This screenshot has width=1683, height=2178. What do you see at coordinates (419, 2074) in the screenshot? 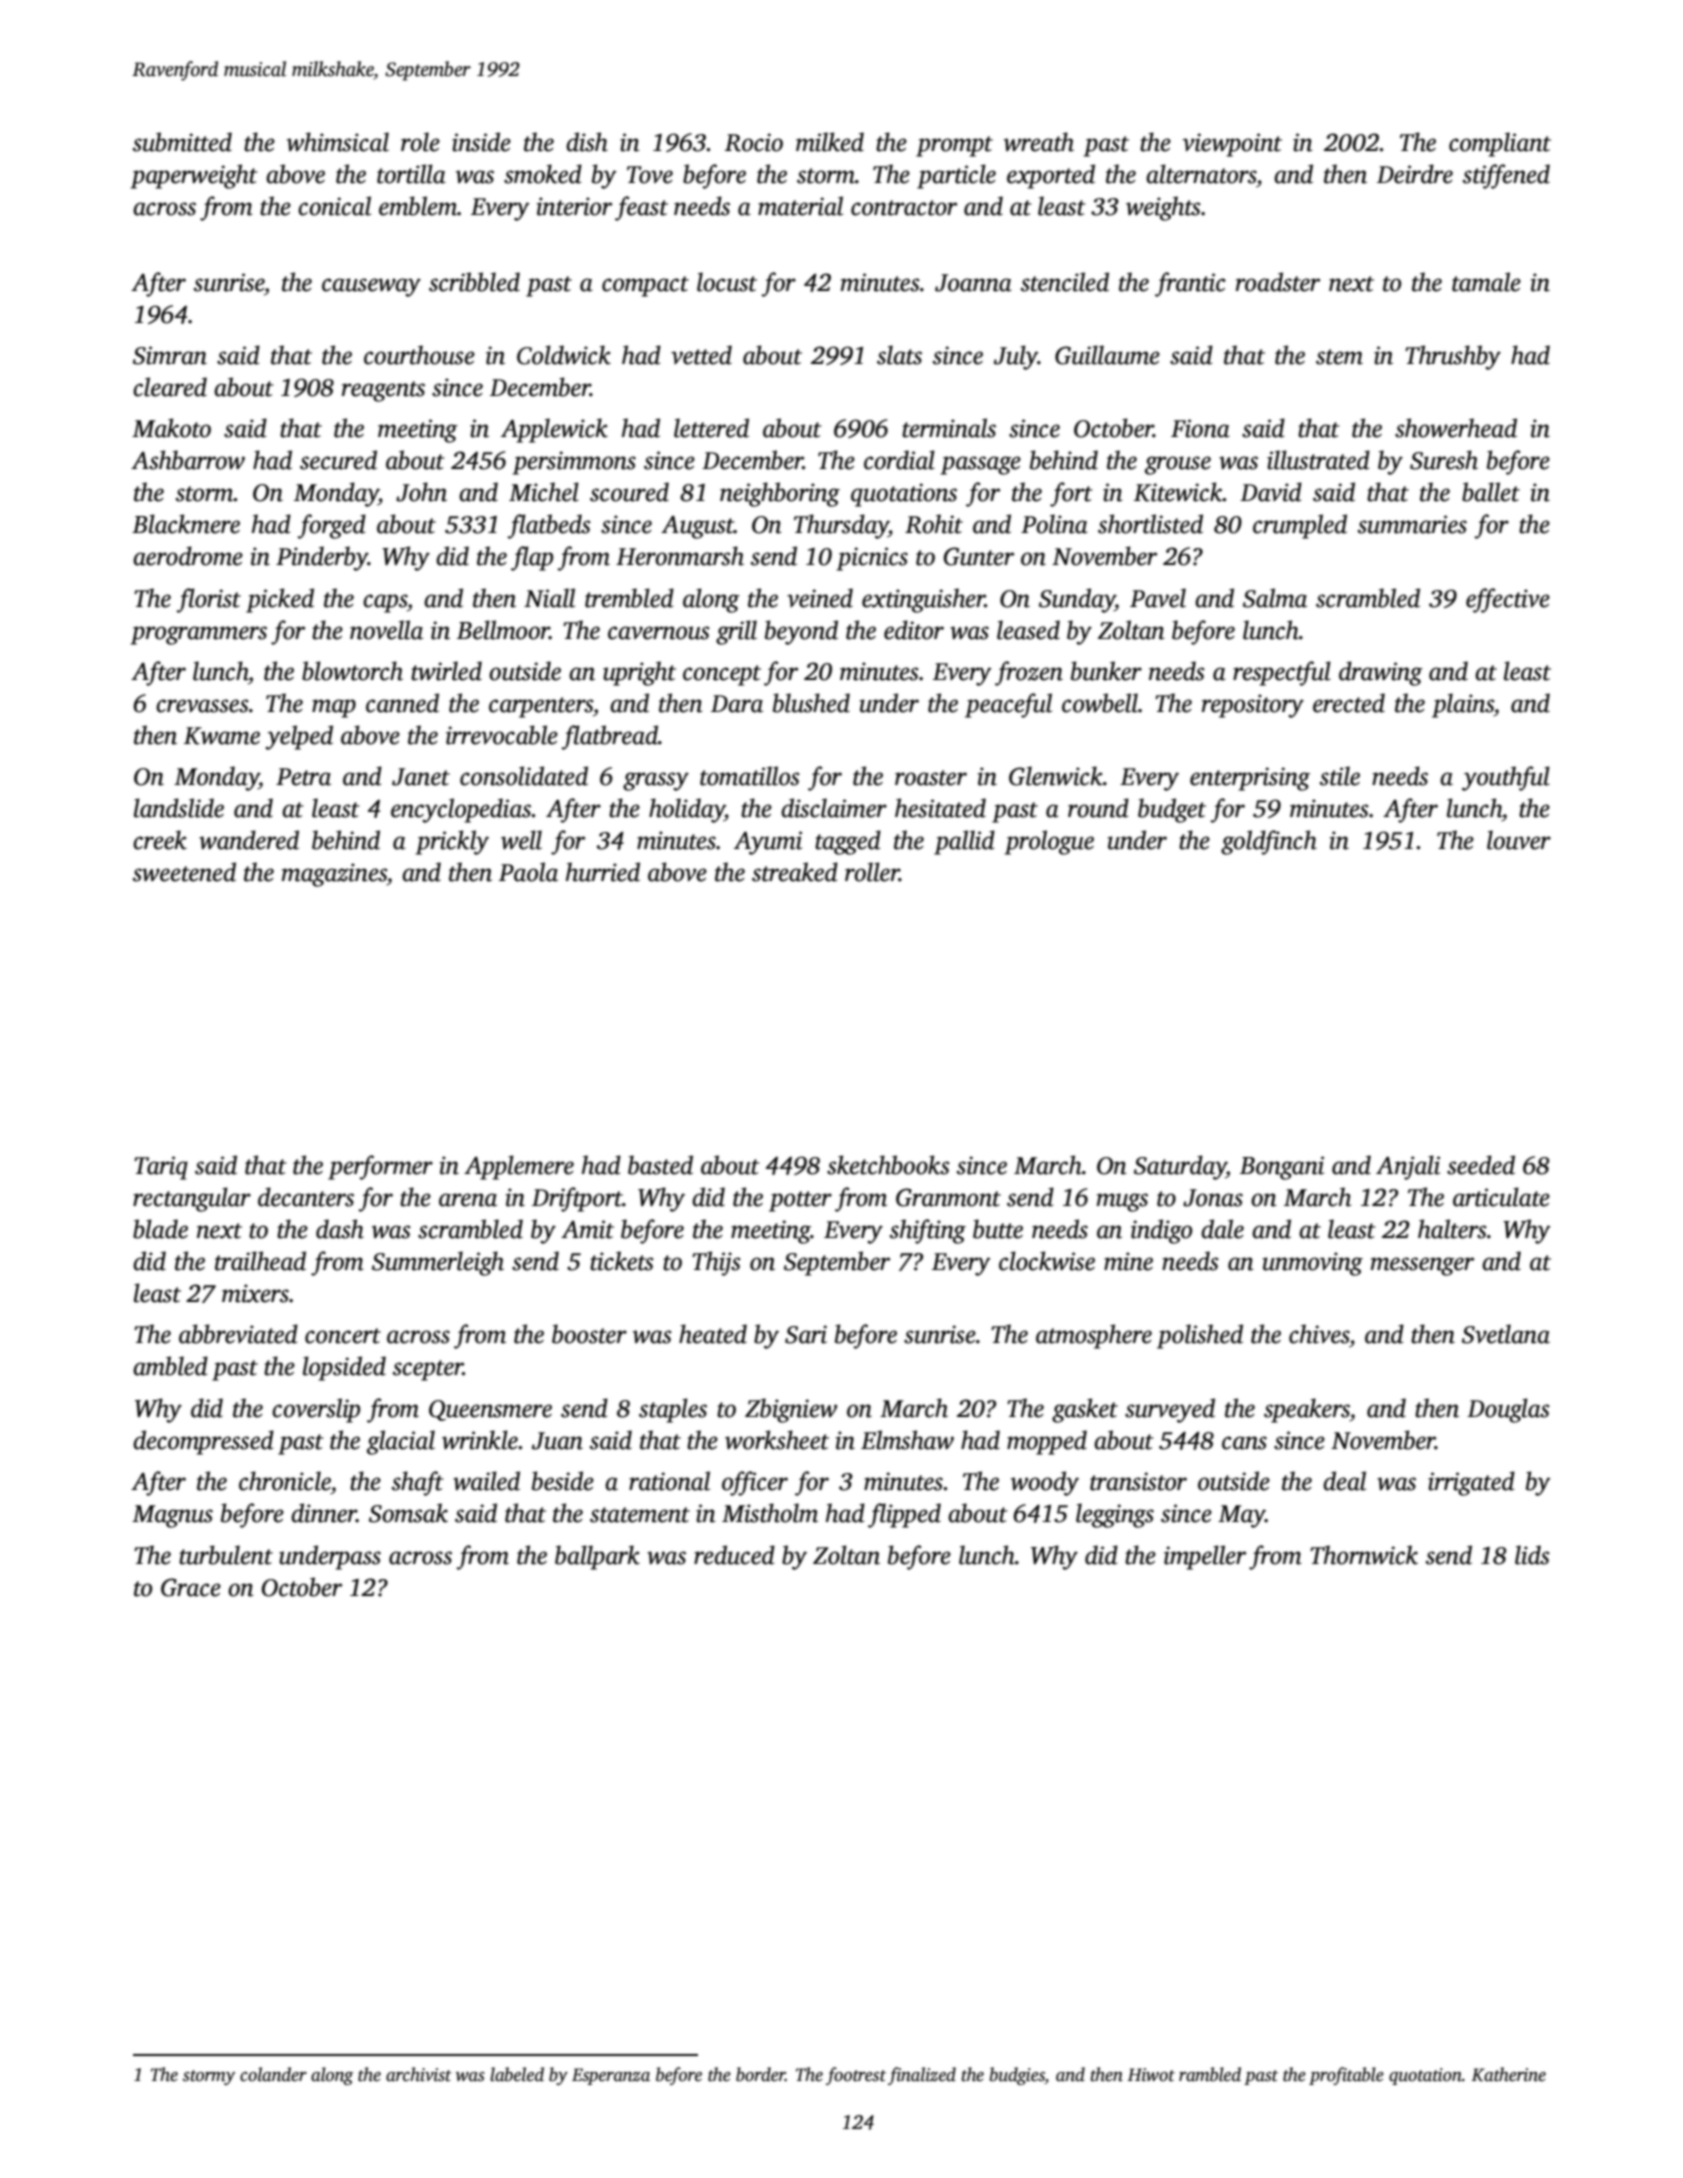
I see `archivist` at bounding box center [419, 2074].
